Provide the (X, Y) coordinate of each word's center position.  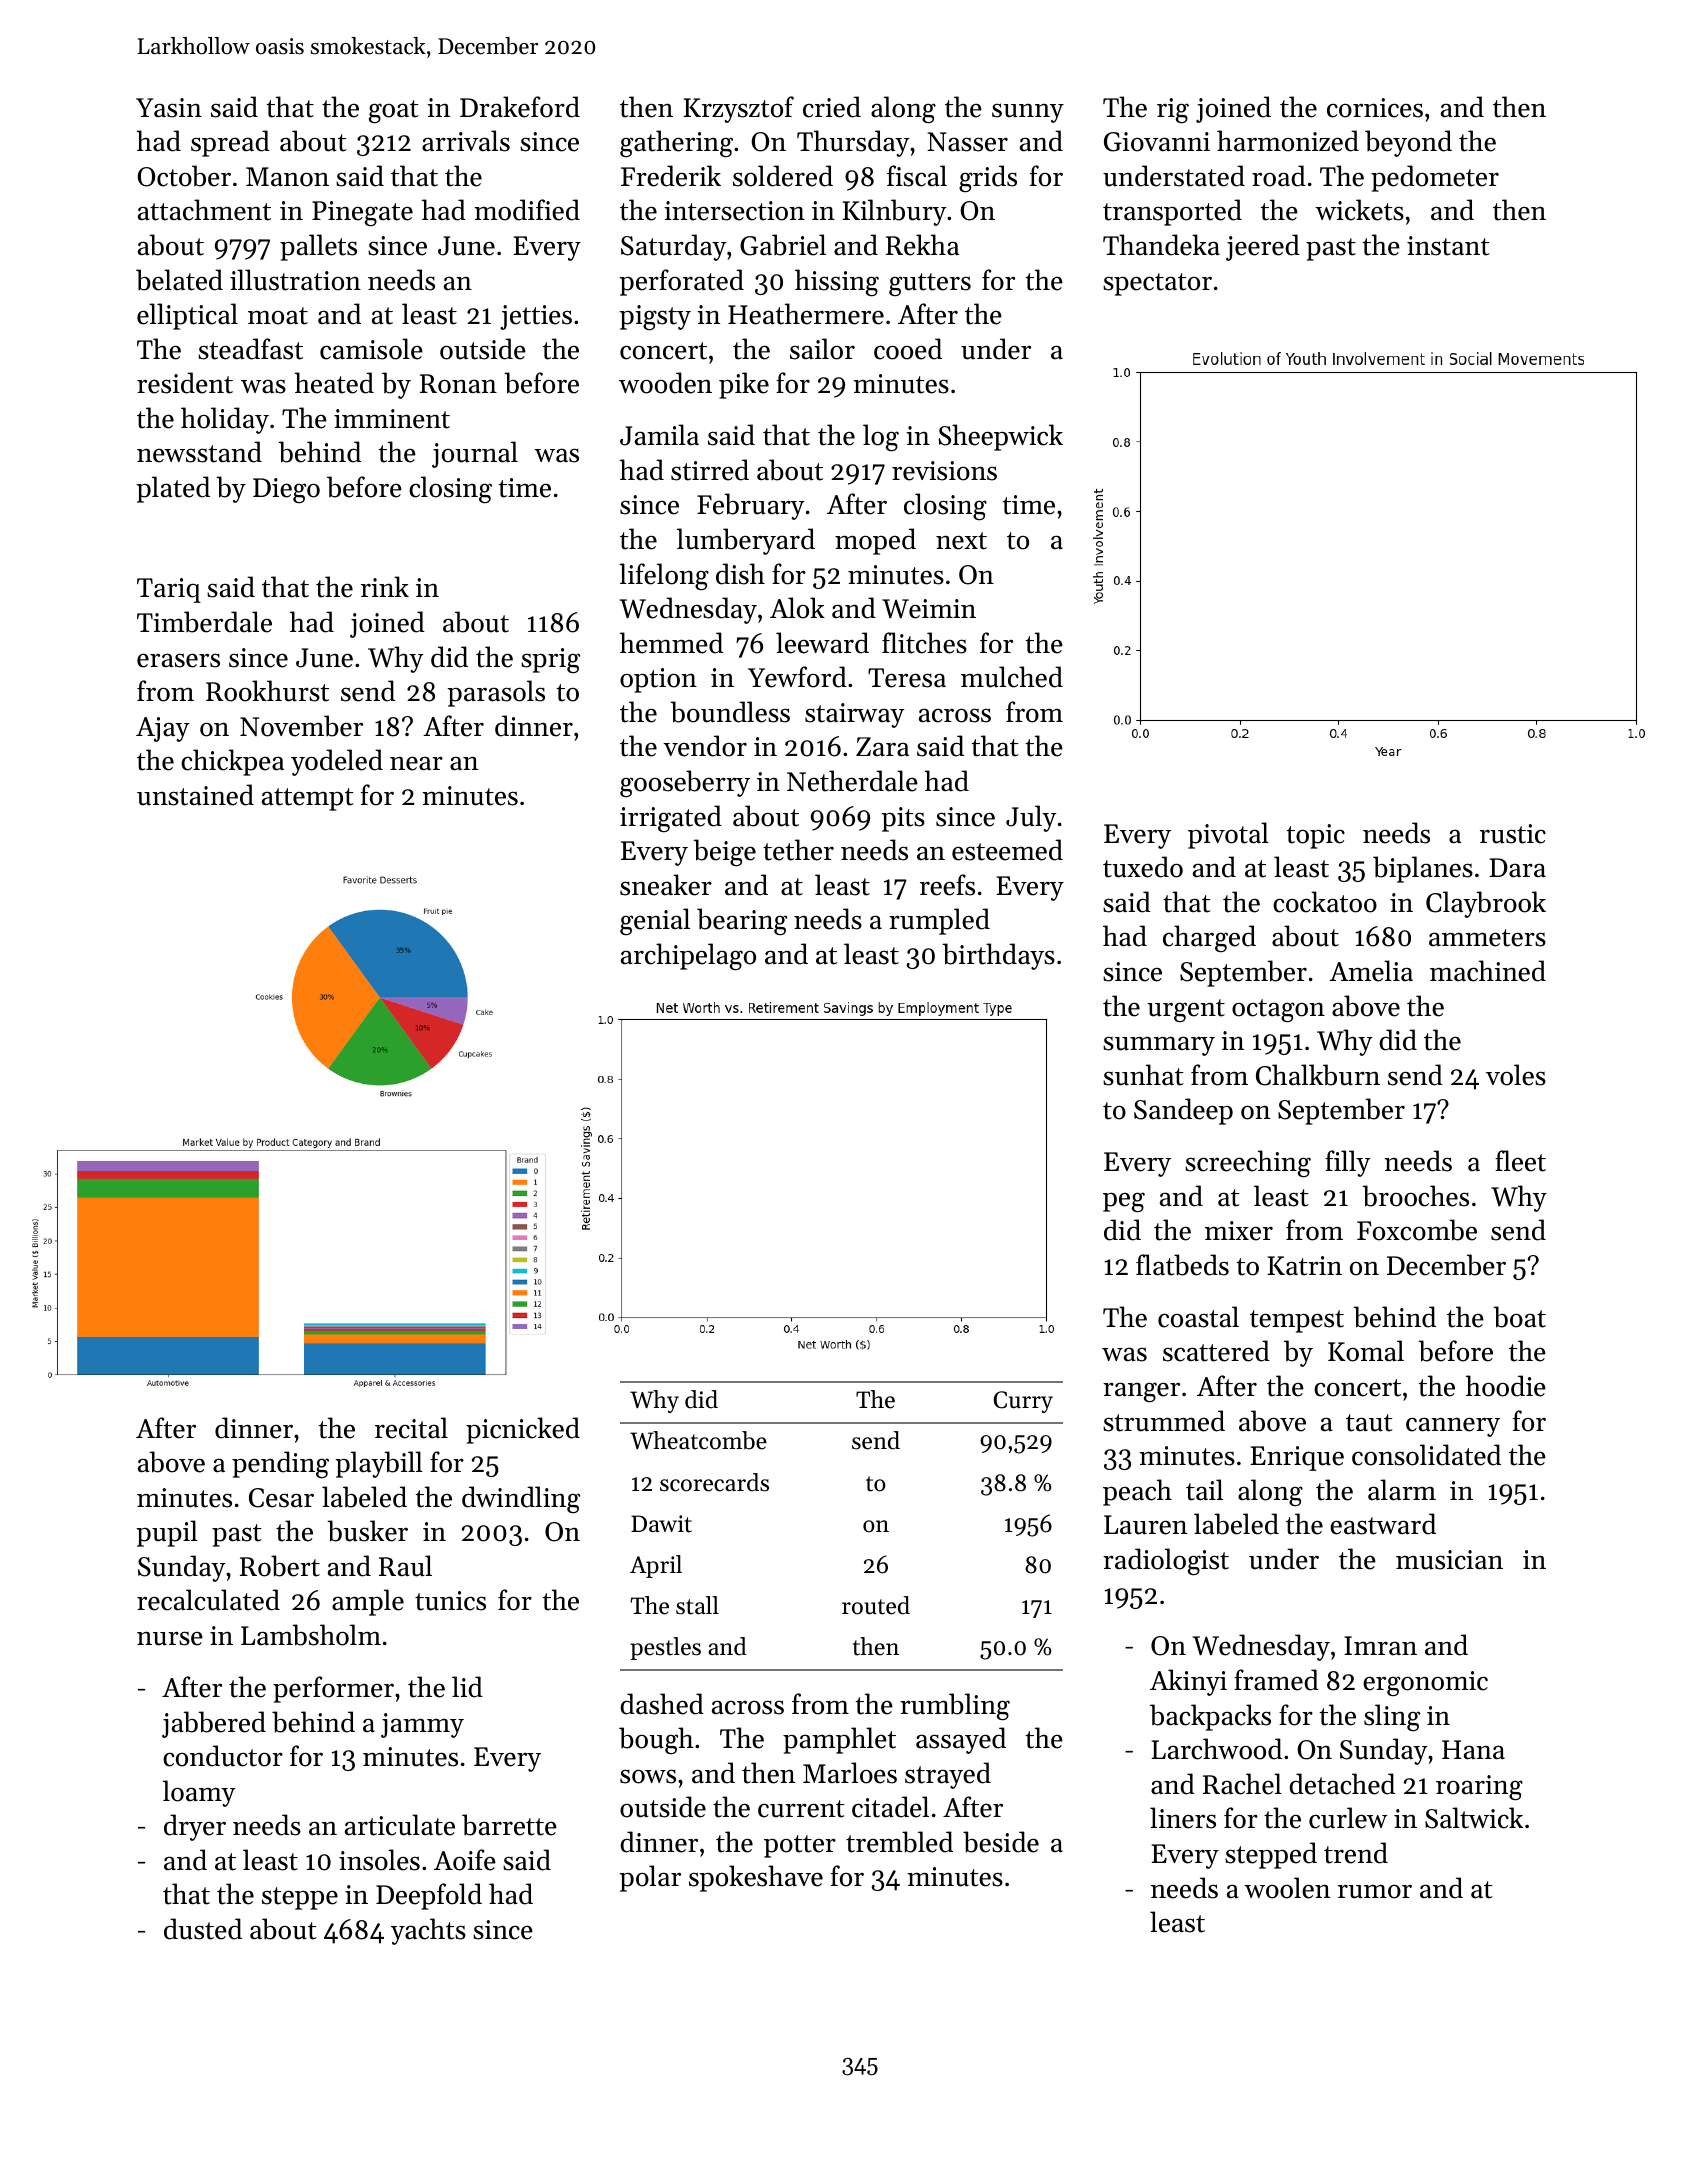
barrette (509, 1825)
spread (230, 143)
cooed (908, 349)
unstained (195, 795)
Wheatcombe (698, 1440)
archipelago (688, 957)
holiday (225, 420)
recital (411, 1428)
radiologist (1166, 1562)
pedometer (1435, 178)
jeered (1263, 247)
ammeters (1487, 938)
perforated (681, 282)
